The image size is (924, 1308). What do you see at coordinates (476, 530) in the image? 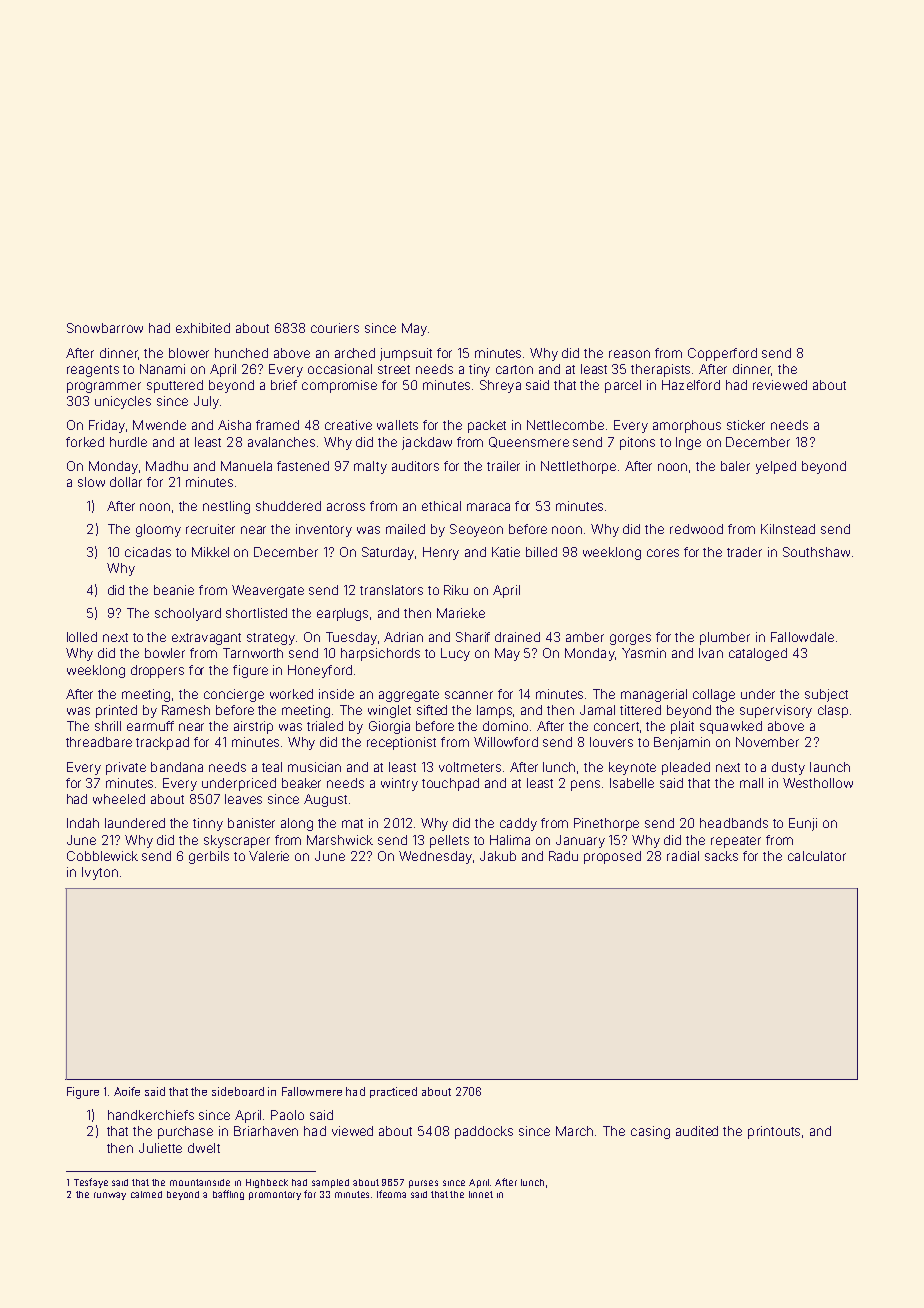
I see `Seoyeon` at bounding box center [476, 530].
